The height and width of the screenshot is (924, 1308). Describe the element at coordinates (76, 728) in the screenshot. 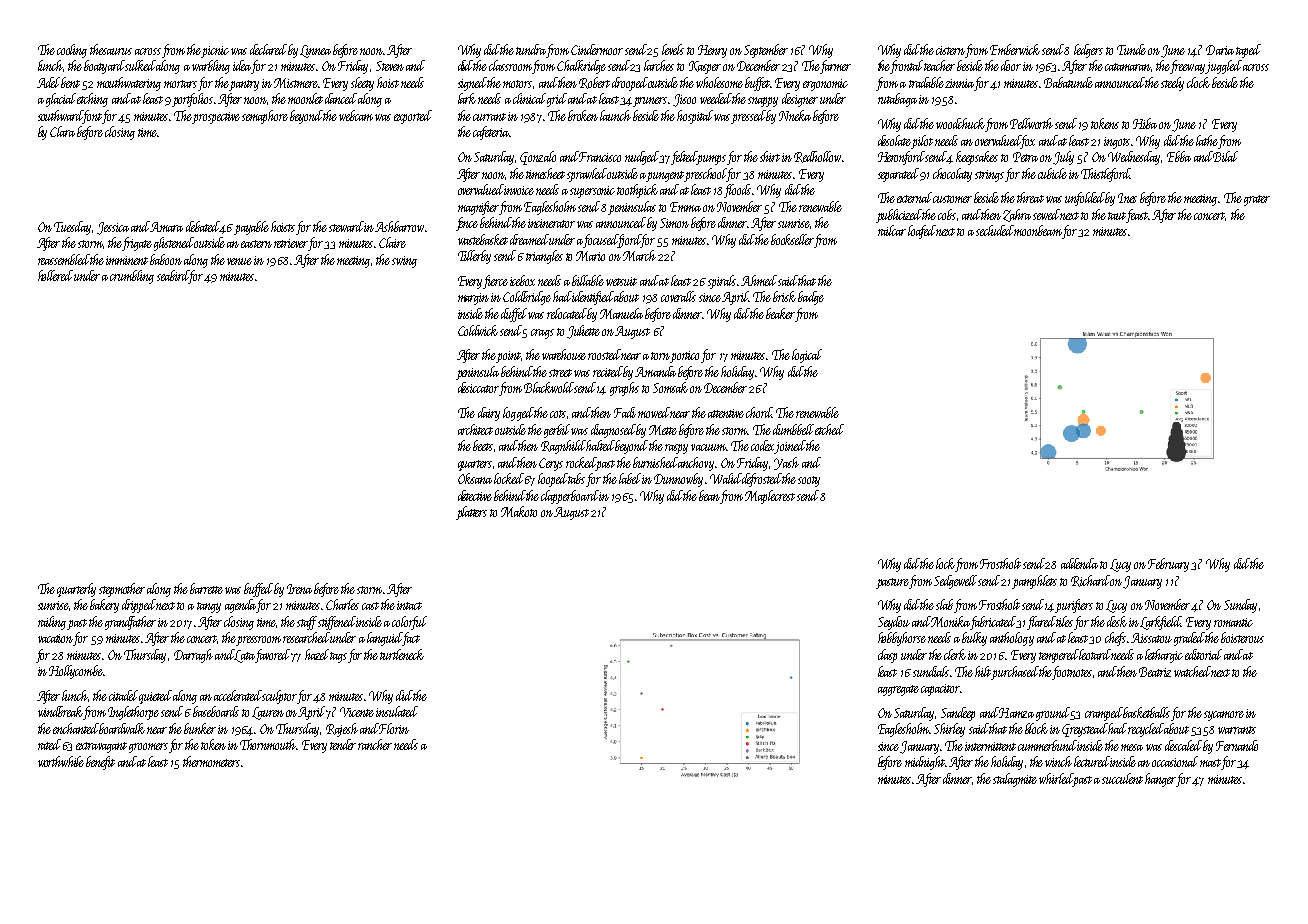

I see `enchanted` at that location.
